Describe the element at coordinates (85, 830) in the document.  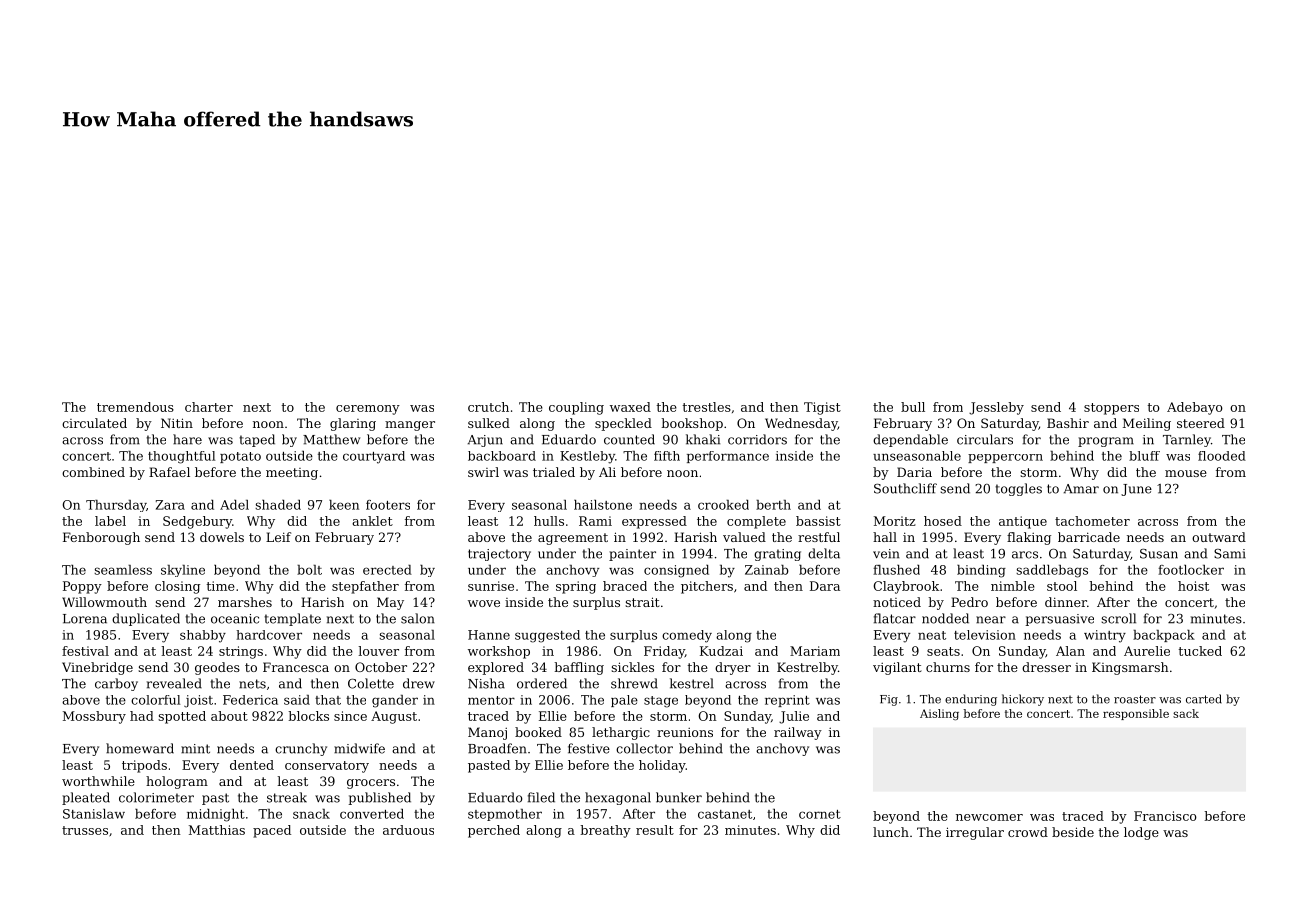
I see `trusses` at that location.
